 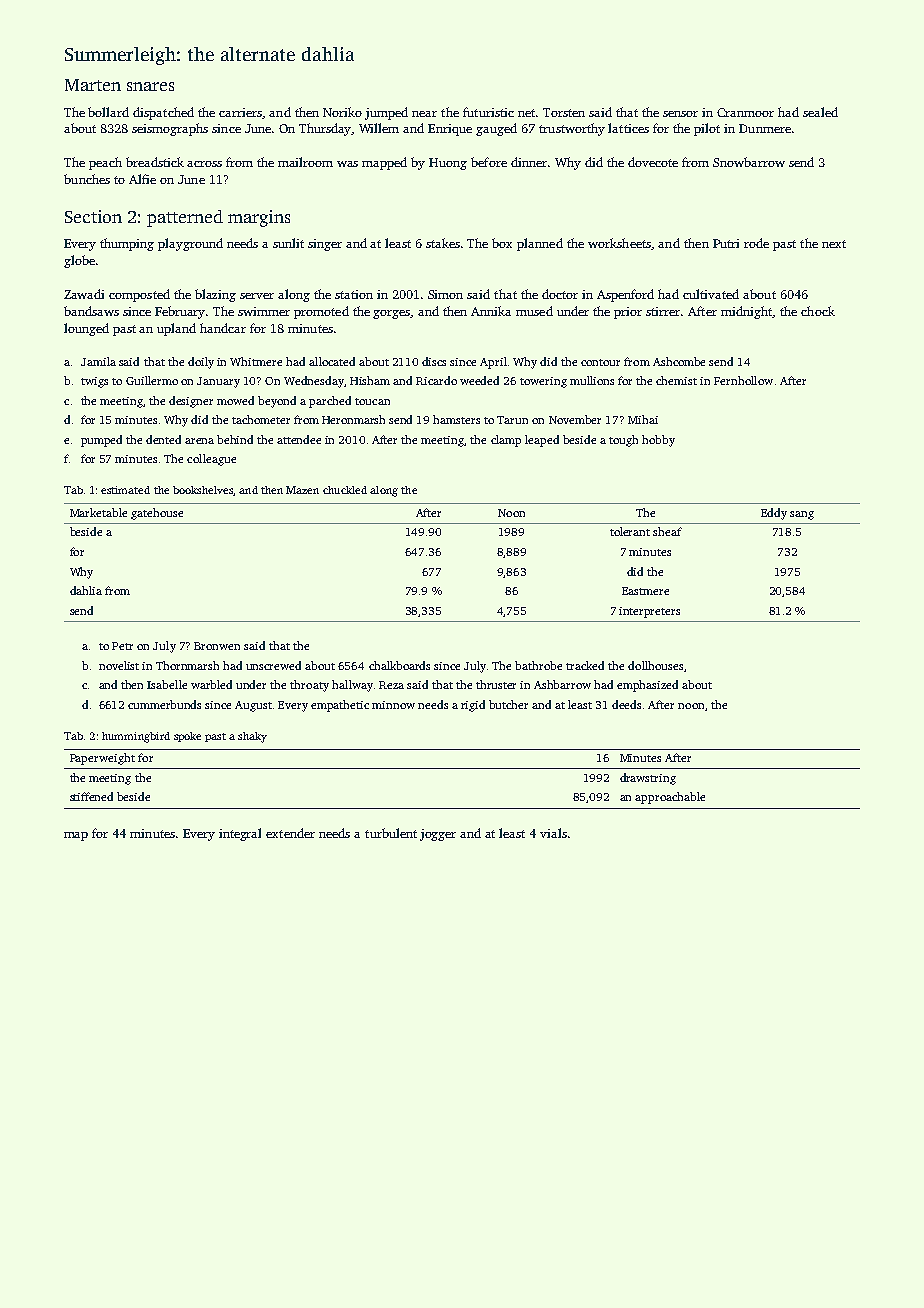 I want to click on Bronwen, so click(x=217, y=646).
